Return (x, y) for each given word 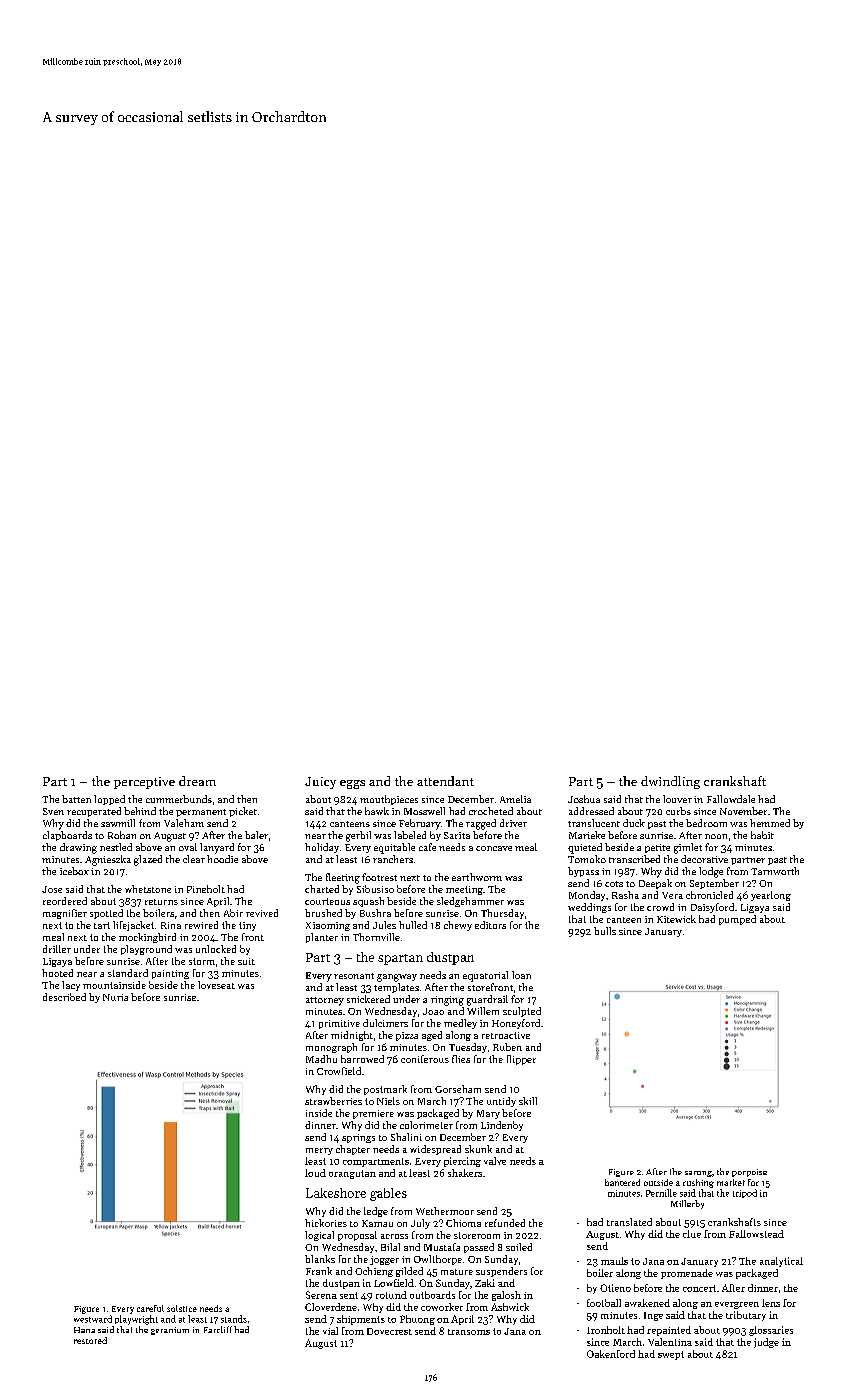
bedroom (706, 823)
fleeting (343, 878)
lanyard (217, 848)
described (64, 997)
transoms (469, 1332)
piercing (462, 1162)
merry (319, 1151)
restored (90, 1340)
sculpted (522, 1012)
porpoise (749, 1173)
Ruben (507, 1047)
